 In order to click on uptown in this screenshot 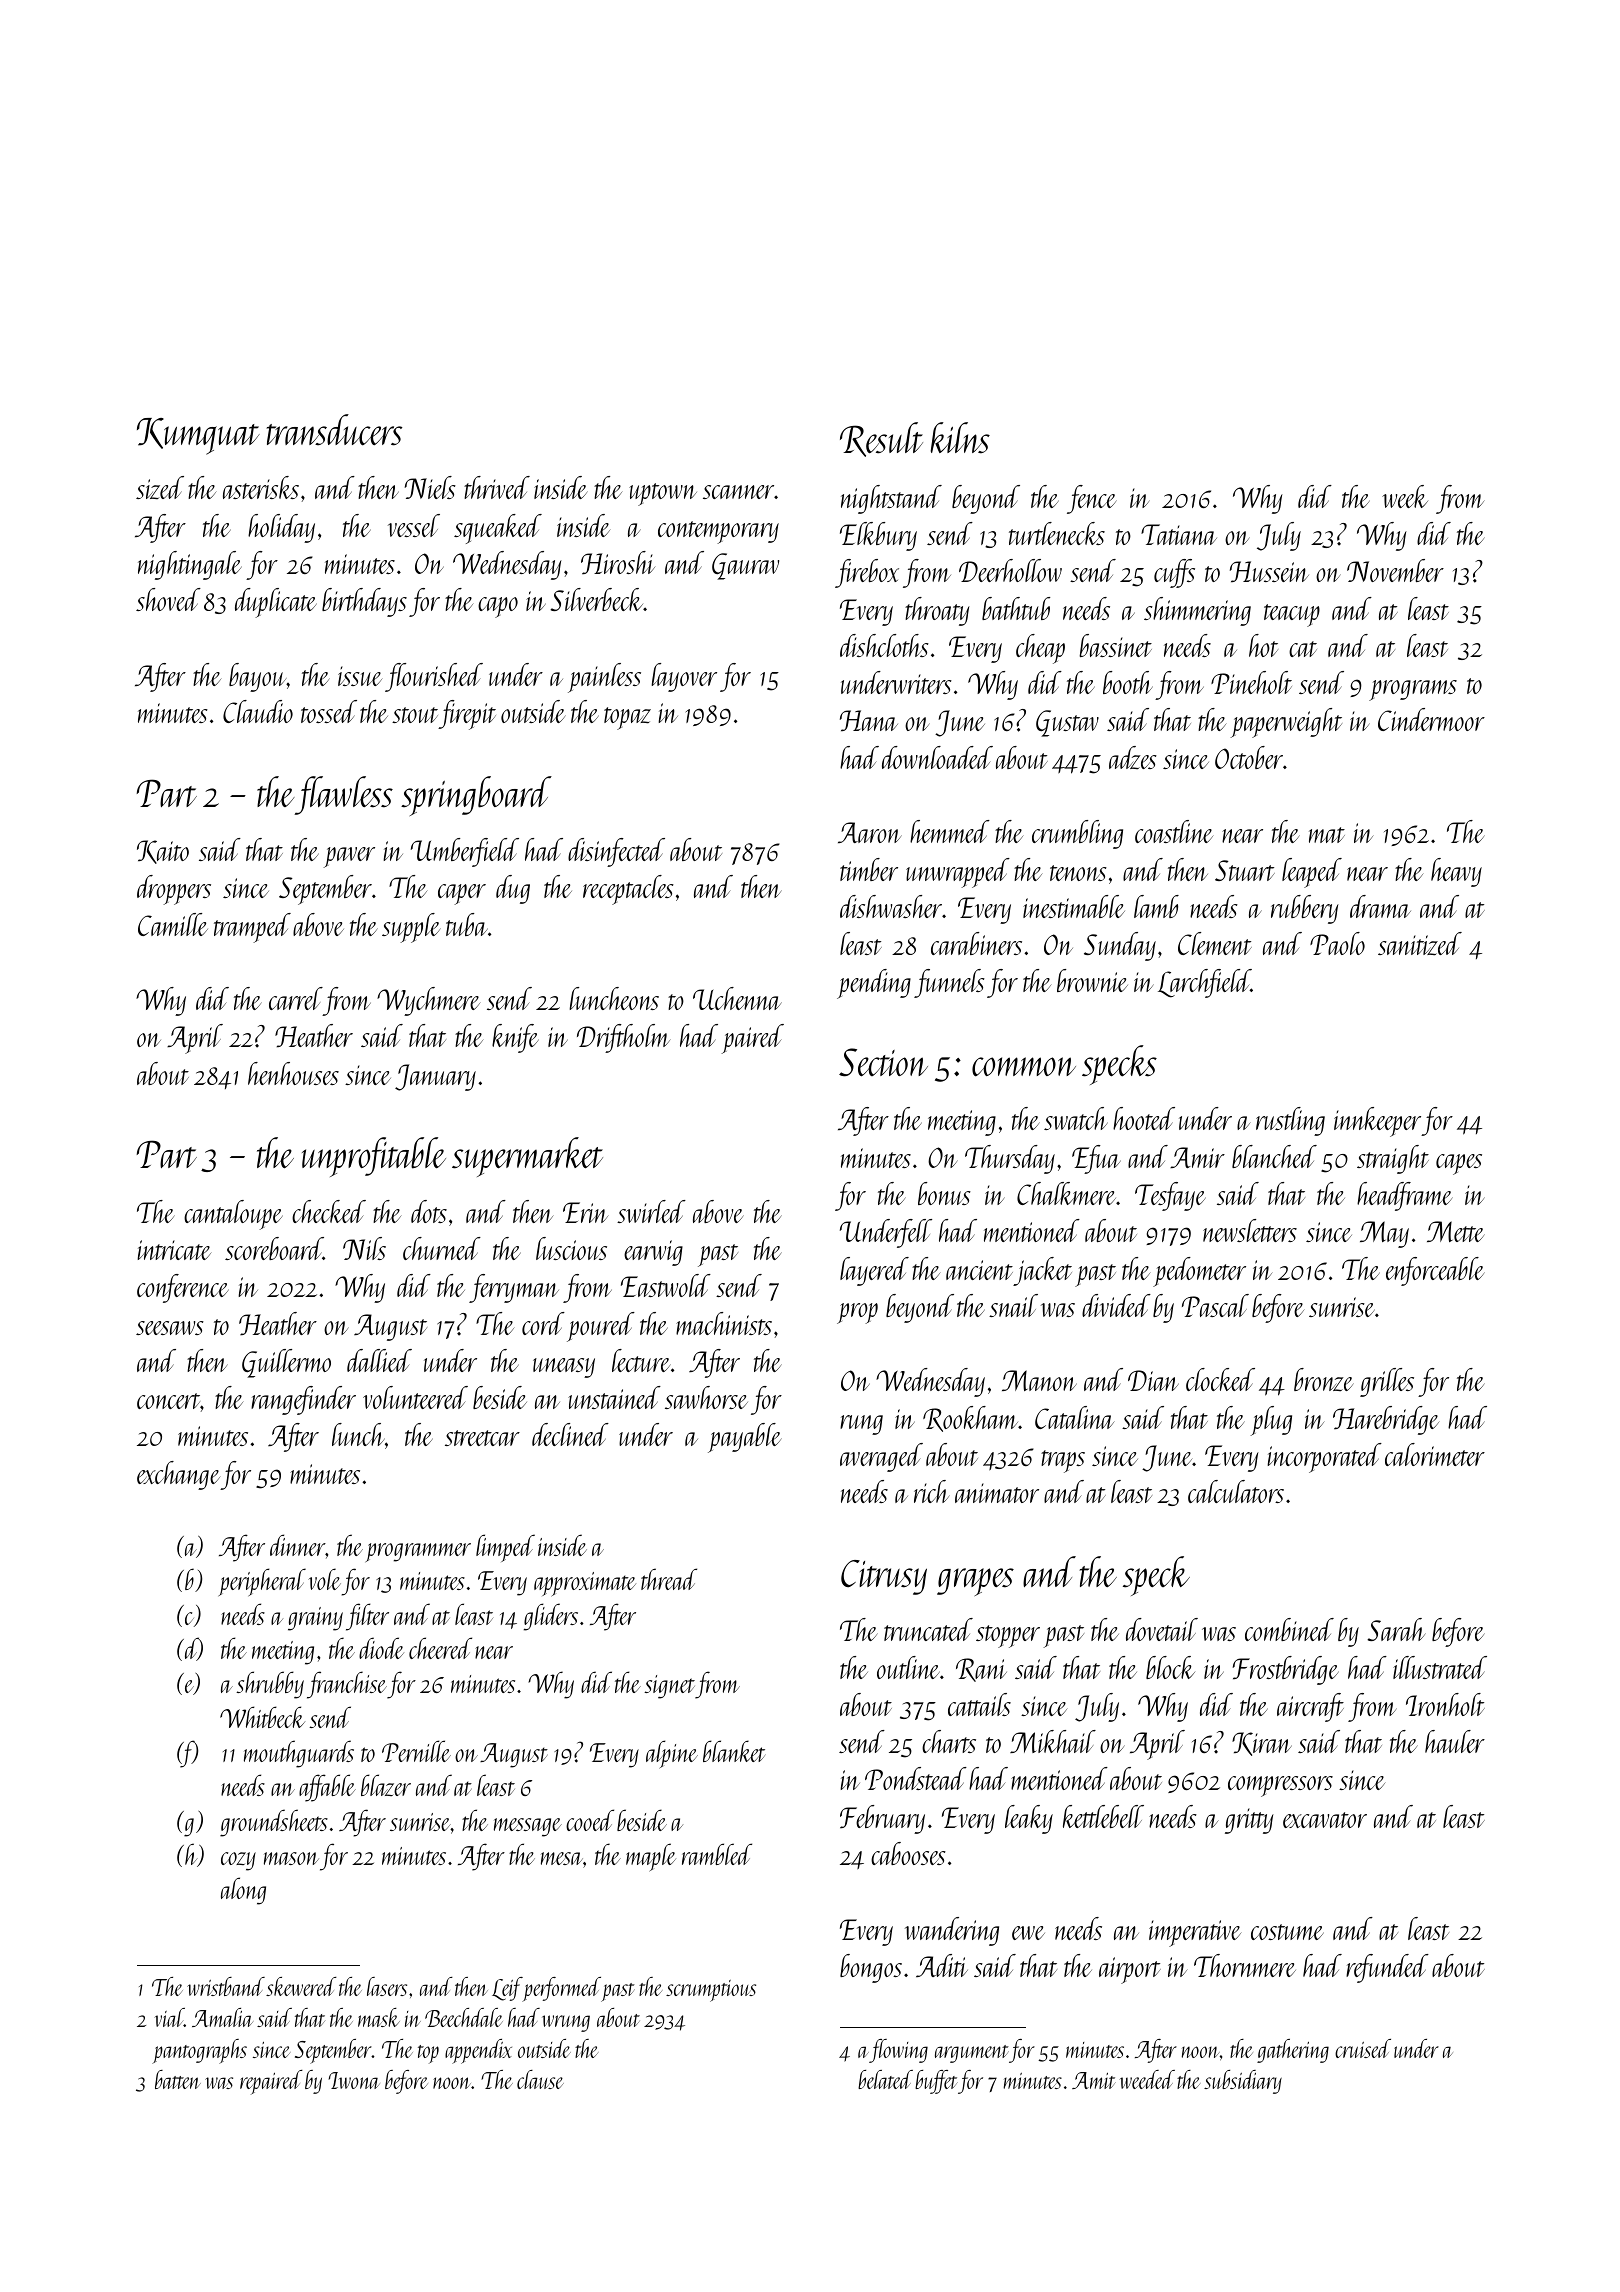, I will do `click(663, 494)`.
